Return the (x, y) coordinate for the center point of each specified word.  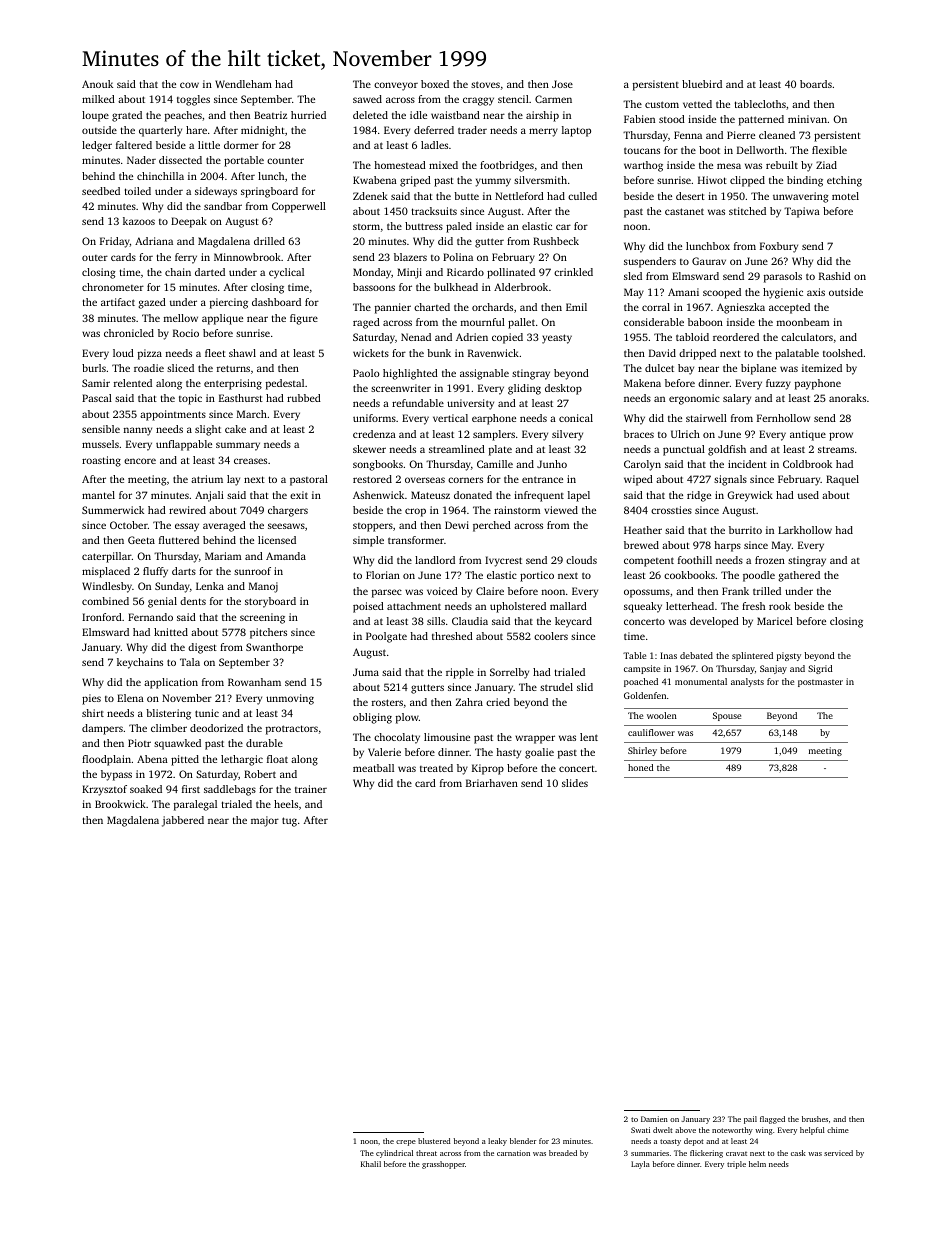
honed (640, 767)
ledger (97, 146)
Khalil (371, 1164)
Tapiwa (802, 212)
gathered (799, 576)
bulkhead (456, 287)
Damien (654, 1119)
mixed (443, 165)
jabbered (183, 821)
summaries (650, 1153)
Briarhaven (492, 783)
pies (91, 699)
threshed (452, 636)
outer (95, 258)
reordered (736, 337)
